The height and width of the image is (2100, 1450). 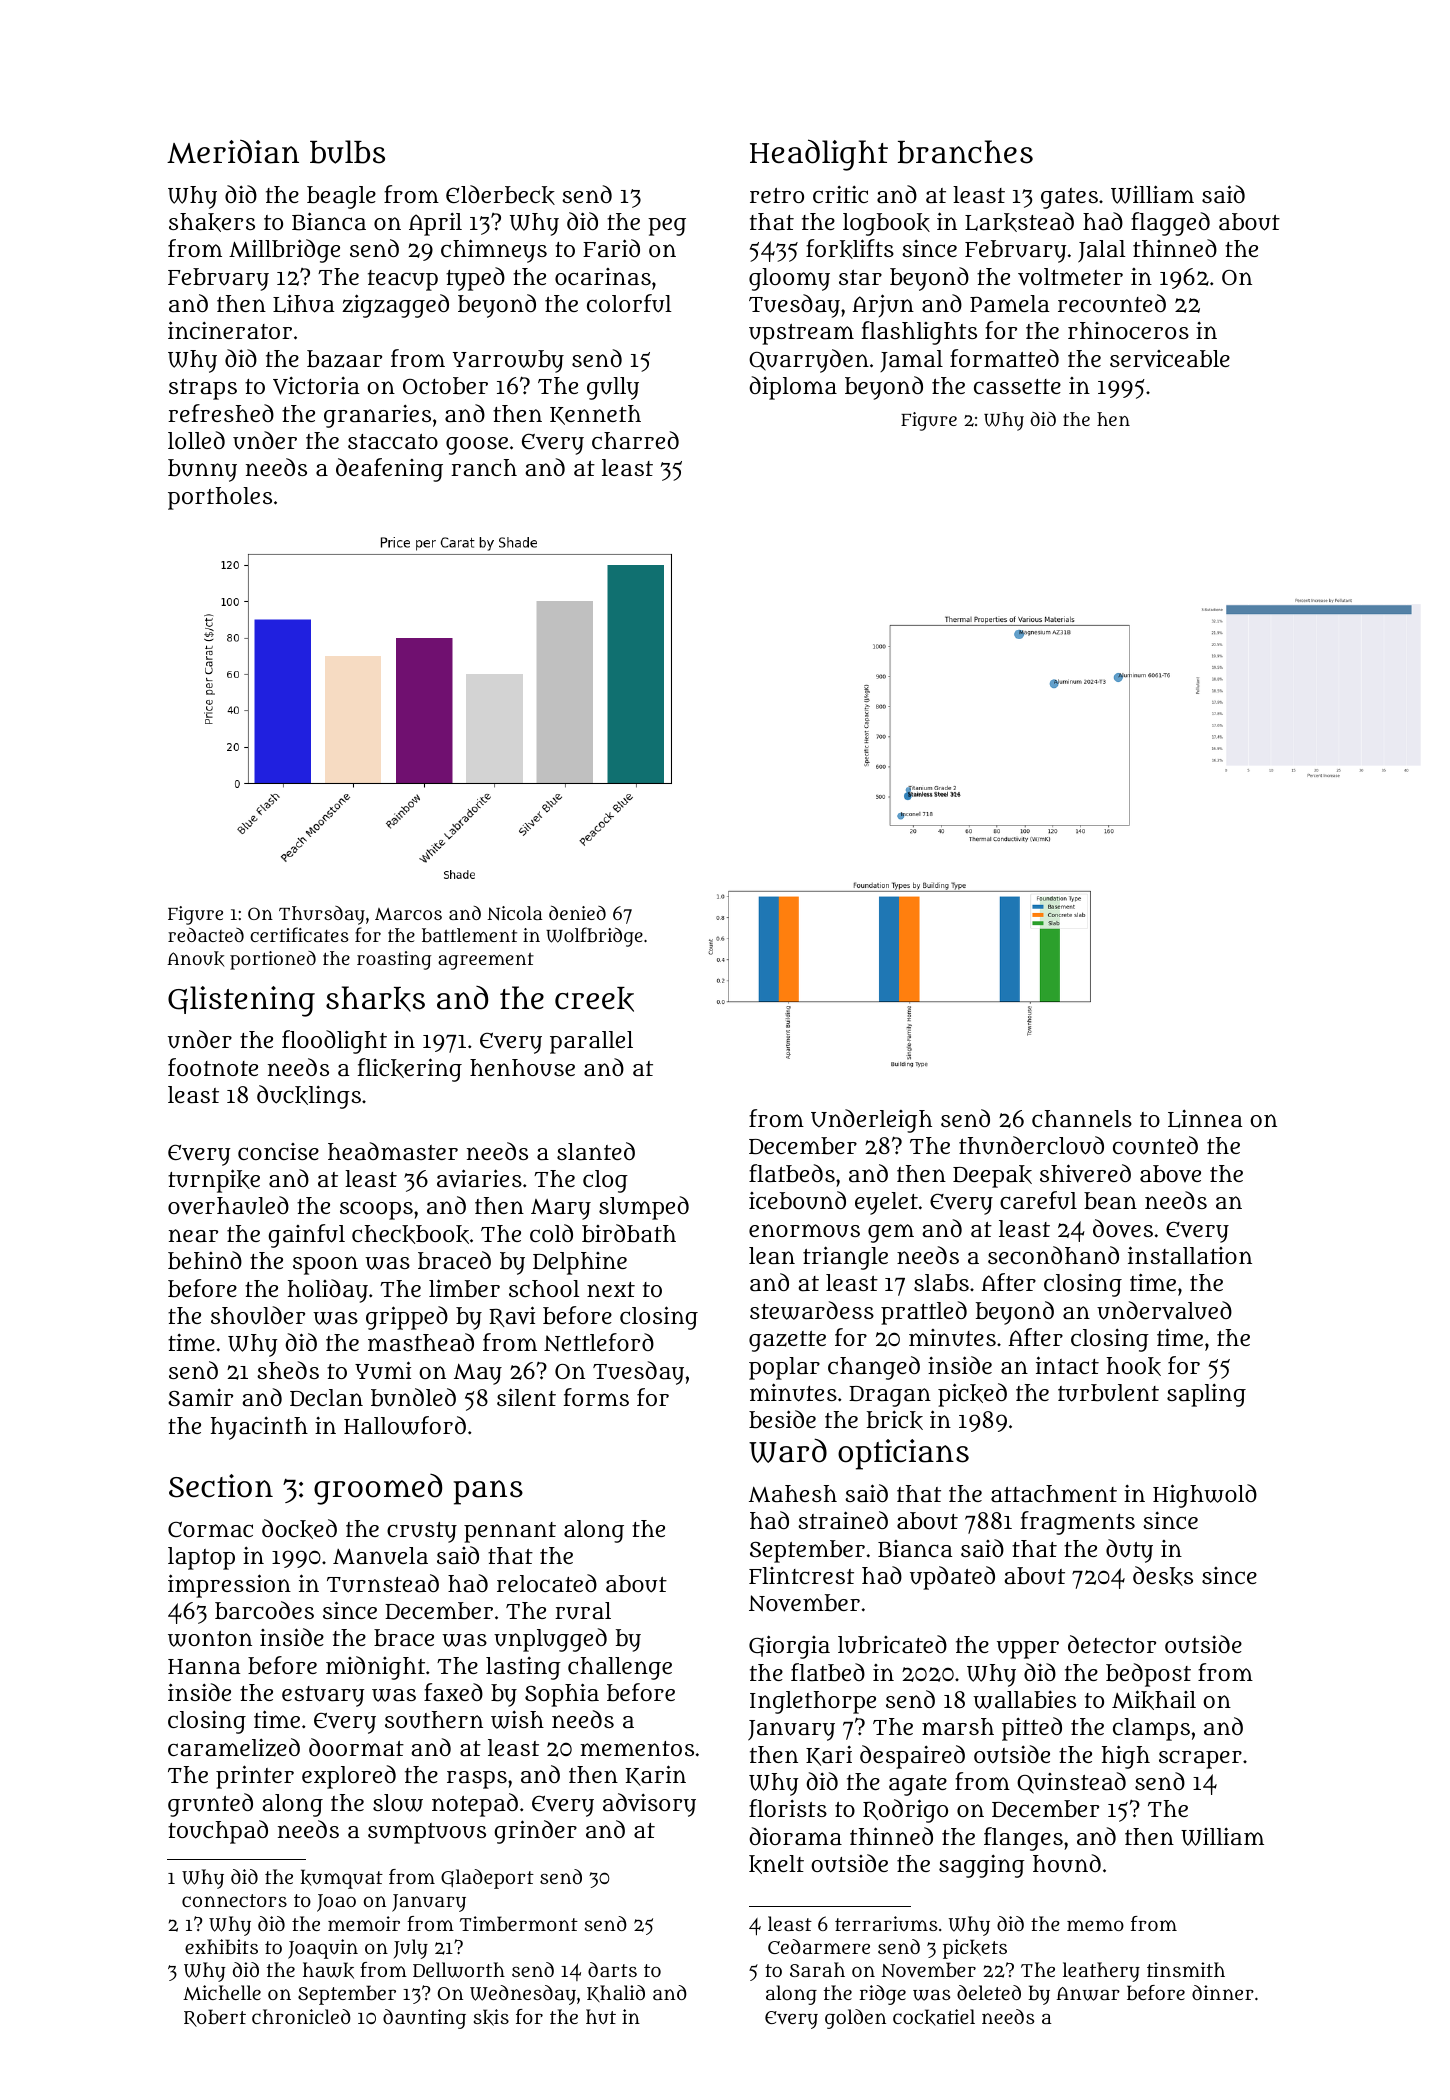 What do you see at coordinates (782, 1419) in the image?
I see `beside` at bounding box center [782, 1419].
